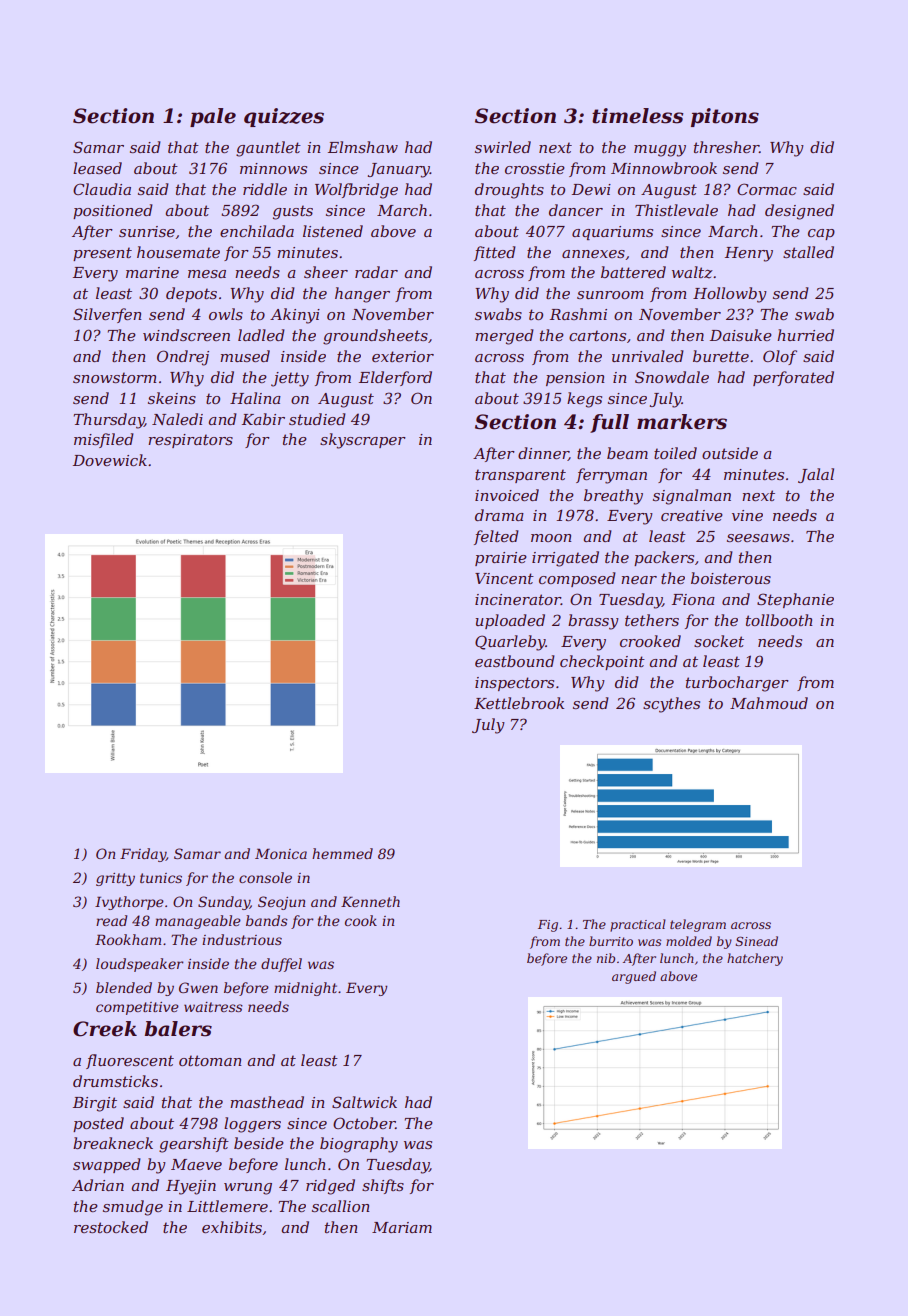 The width and height of the screenshot is (908, 1316). What do you see at coordinates (110, 460) in the screenshot?
I see `Dovewick` at bounding box center [110, 460].
